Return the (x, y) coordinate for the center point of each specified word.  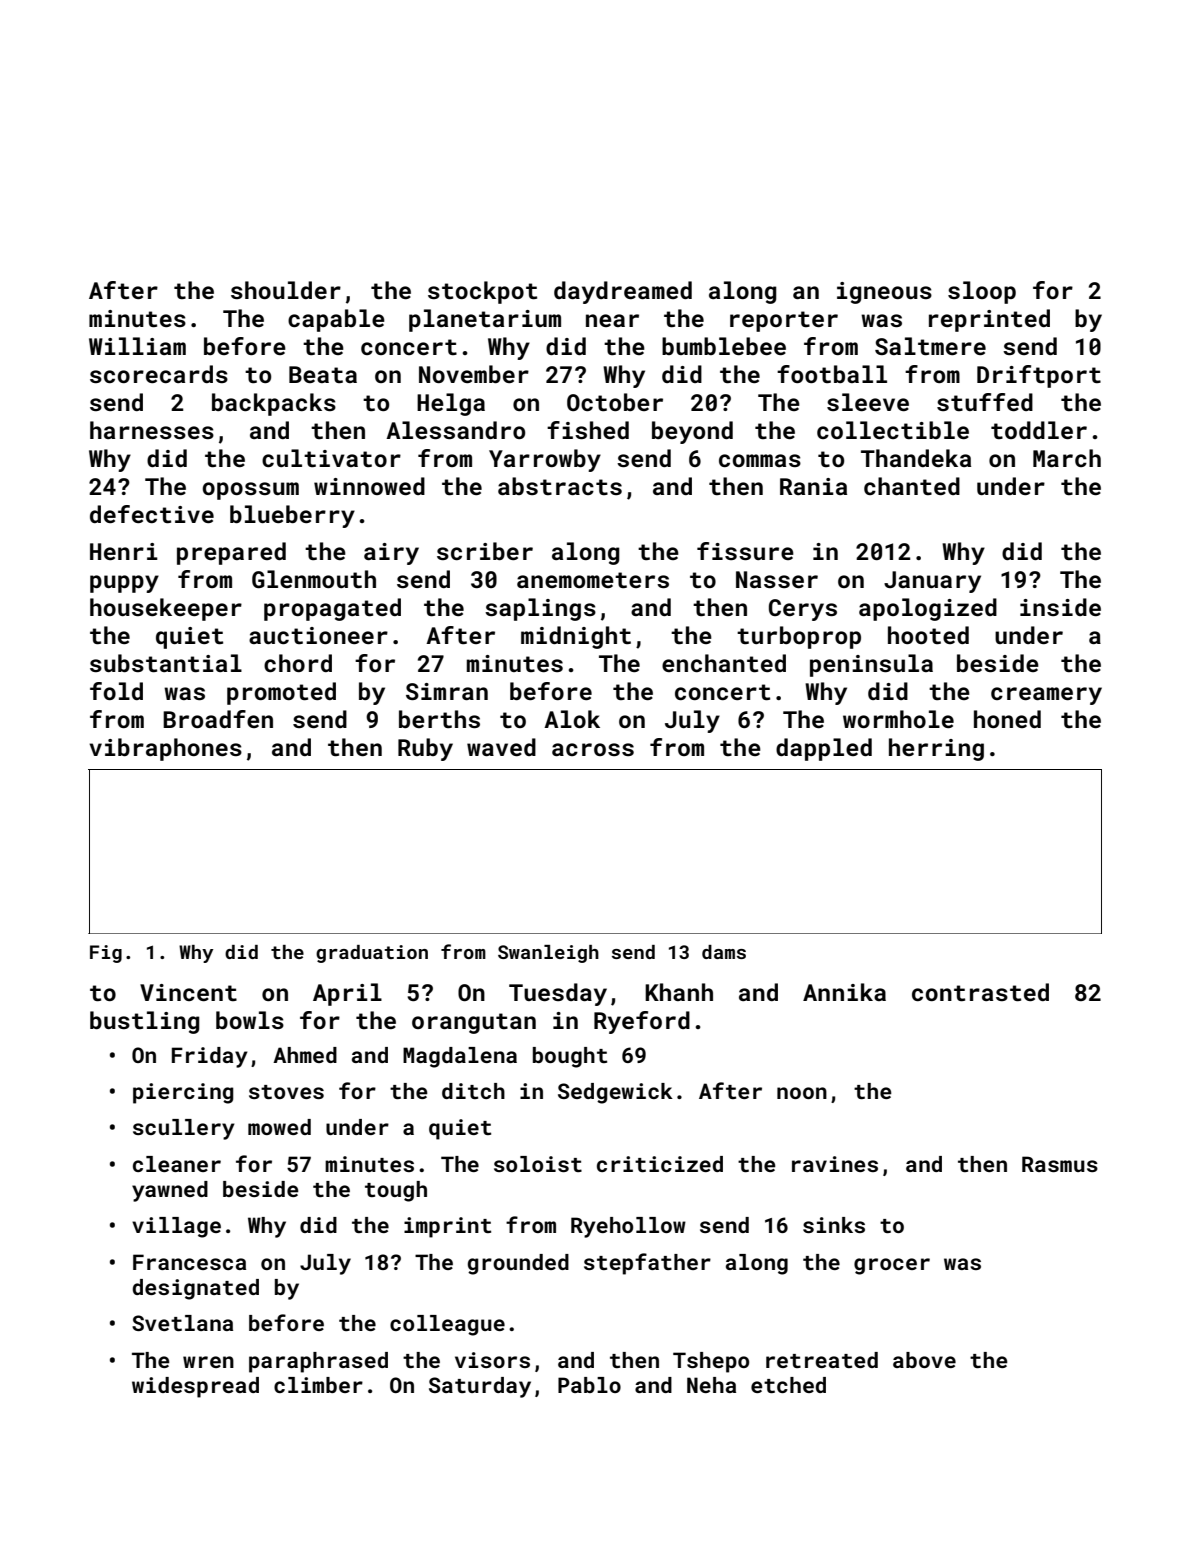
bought (570, 1057)
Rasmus (1060, 1164)
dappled (824, 749)
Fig (106, 954)
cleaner (177, 1164)
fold (116, 691)
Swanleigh (548, 954)
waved (501, 747)
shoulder (286, 290)
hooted (928, 635)
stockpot (482, 292)
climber (318, 1385)
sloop (982, 292)
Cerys (803, 610)
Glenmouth (314, 579)
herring (936, 749)
